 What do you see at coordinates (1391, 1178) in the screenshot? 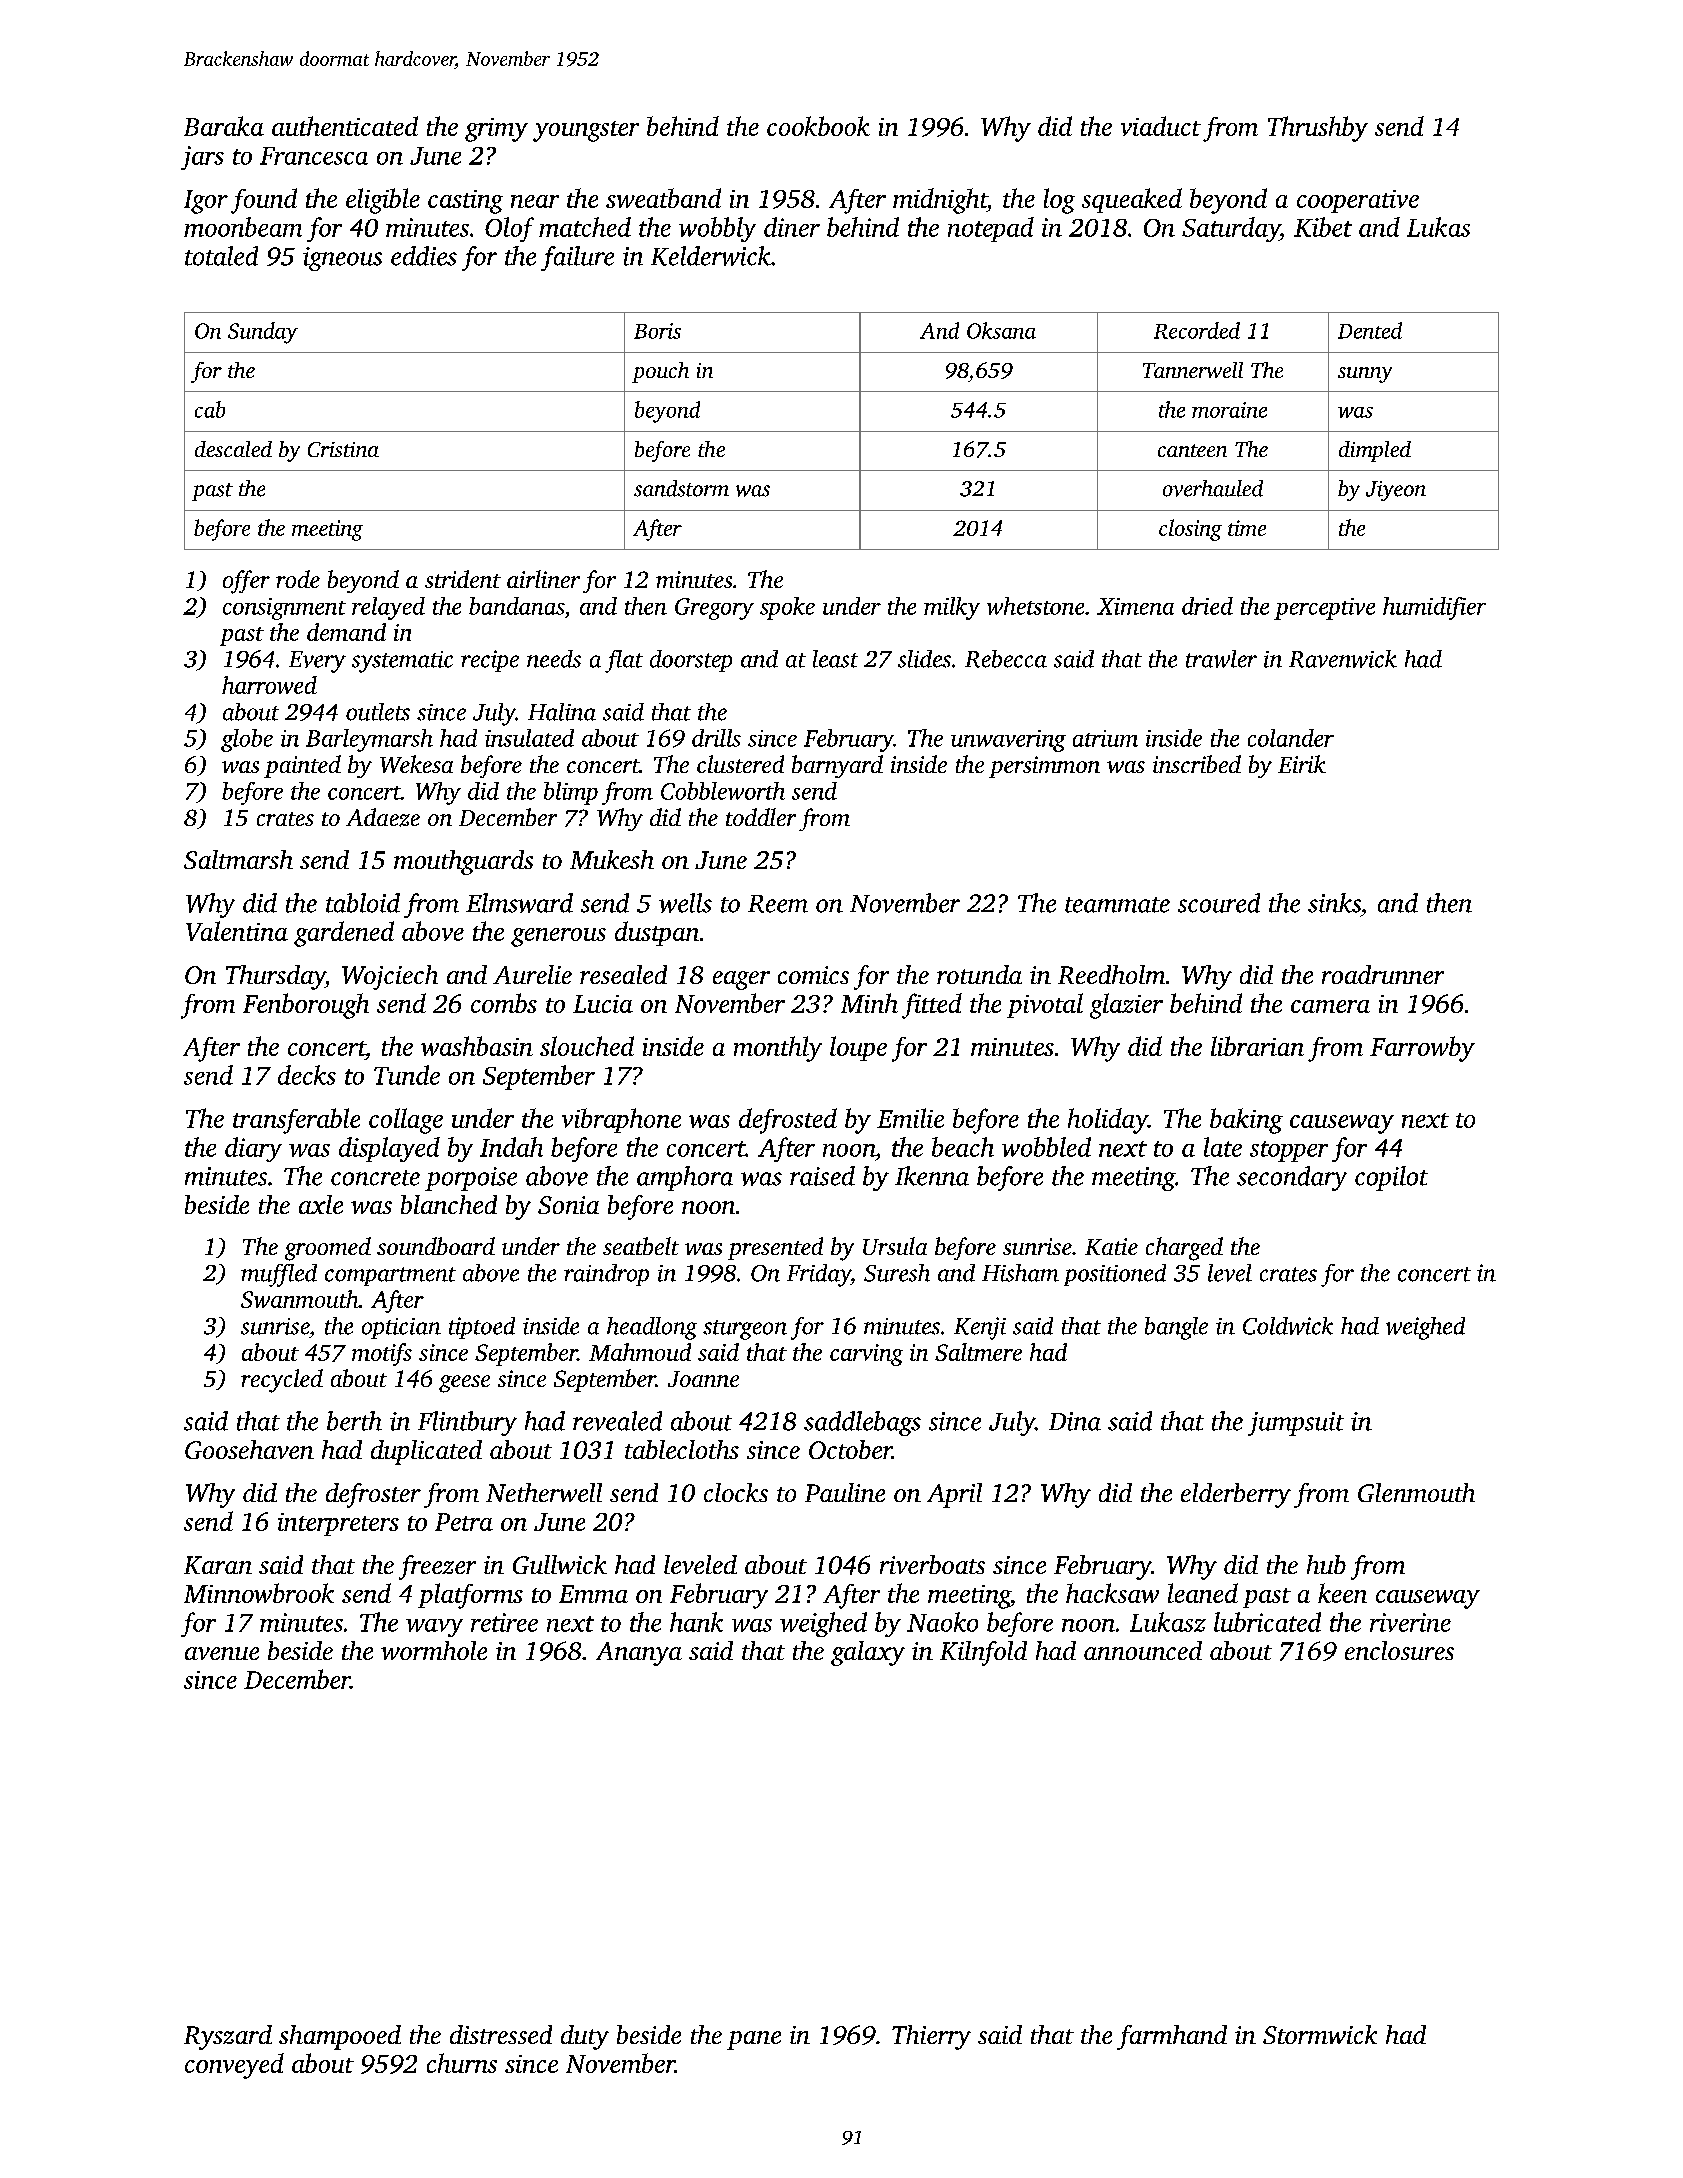
I see `copilot` at bounding box center [1391, 1178].
